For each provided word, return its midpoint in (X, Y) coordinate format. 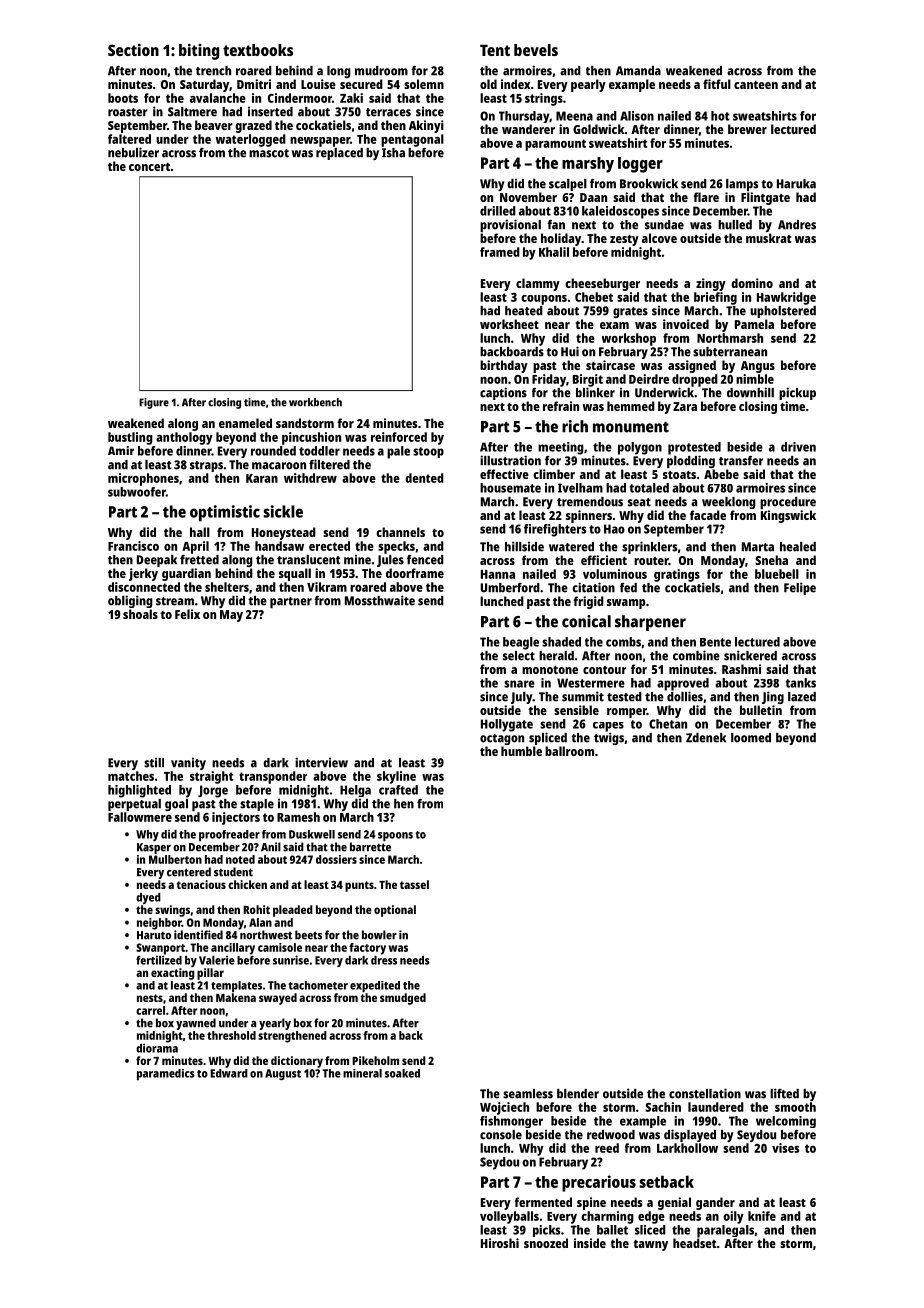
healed (798, 547)
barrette (370, 847)
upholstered (783, 312)
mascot (269, 153)
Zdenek (706, 738)
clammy (538, 284)
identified (198, 935)
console (501, 1135)
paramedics (166, 1075)
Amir (121, 450)
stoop (428, 452)
